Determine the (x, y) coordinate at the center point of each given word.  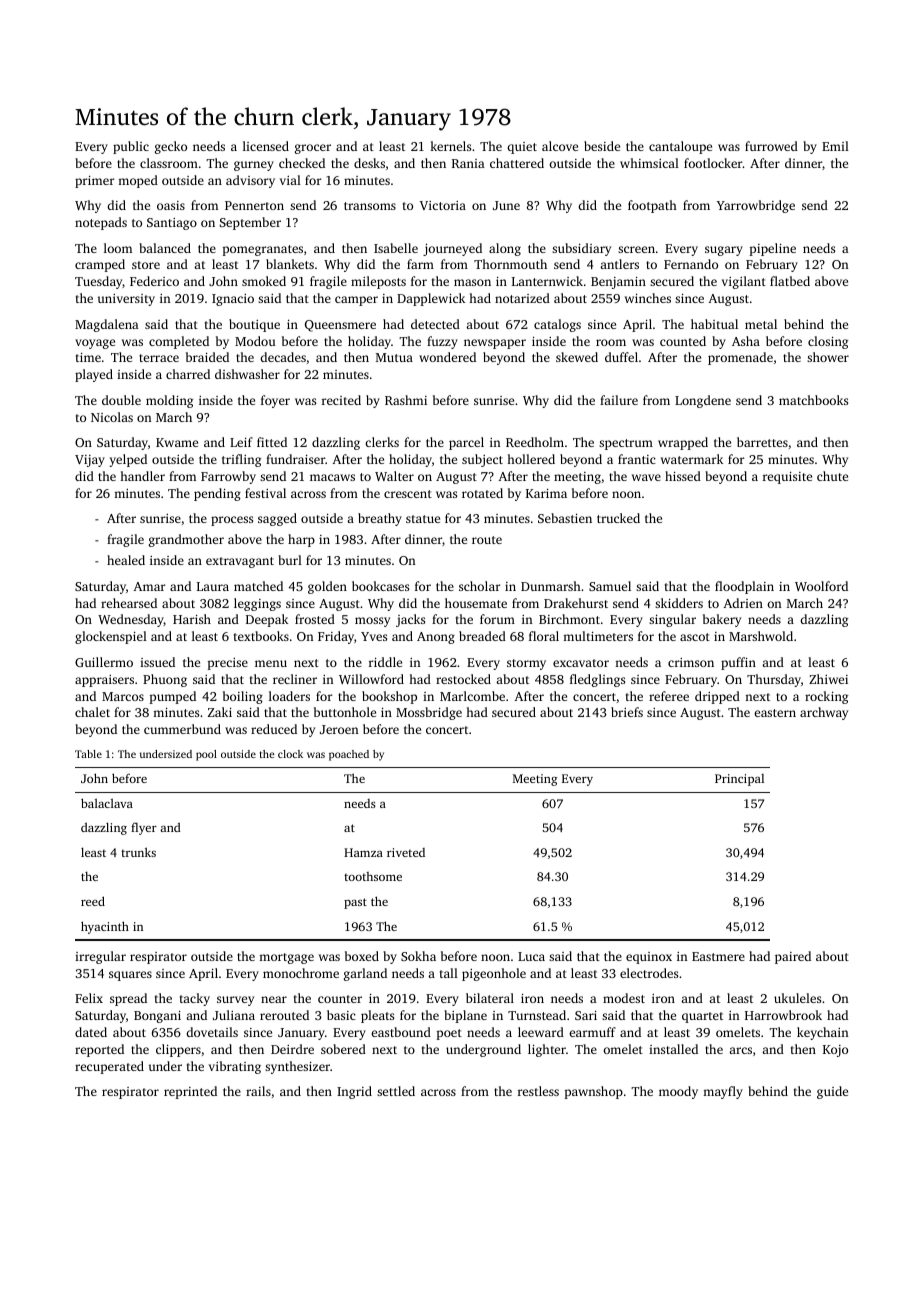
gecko (171, 147)
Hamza (363, 852)
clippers (178, 1050)
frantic (637, 459)
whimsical (649, 163)
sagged (277, 519)
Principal (739, 780)
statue (423, 519)
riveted (406, 852)
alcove (560, 146)
